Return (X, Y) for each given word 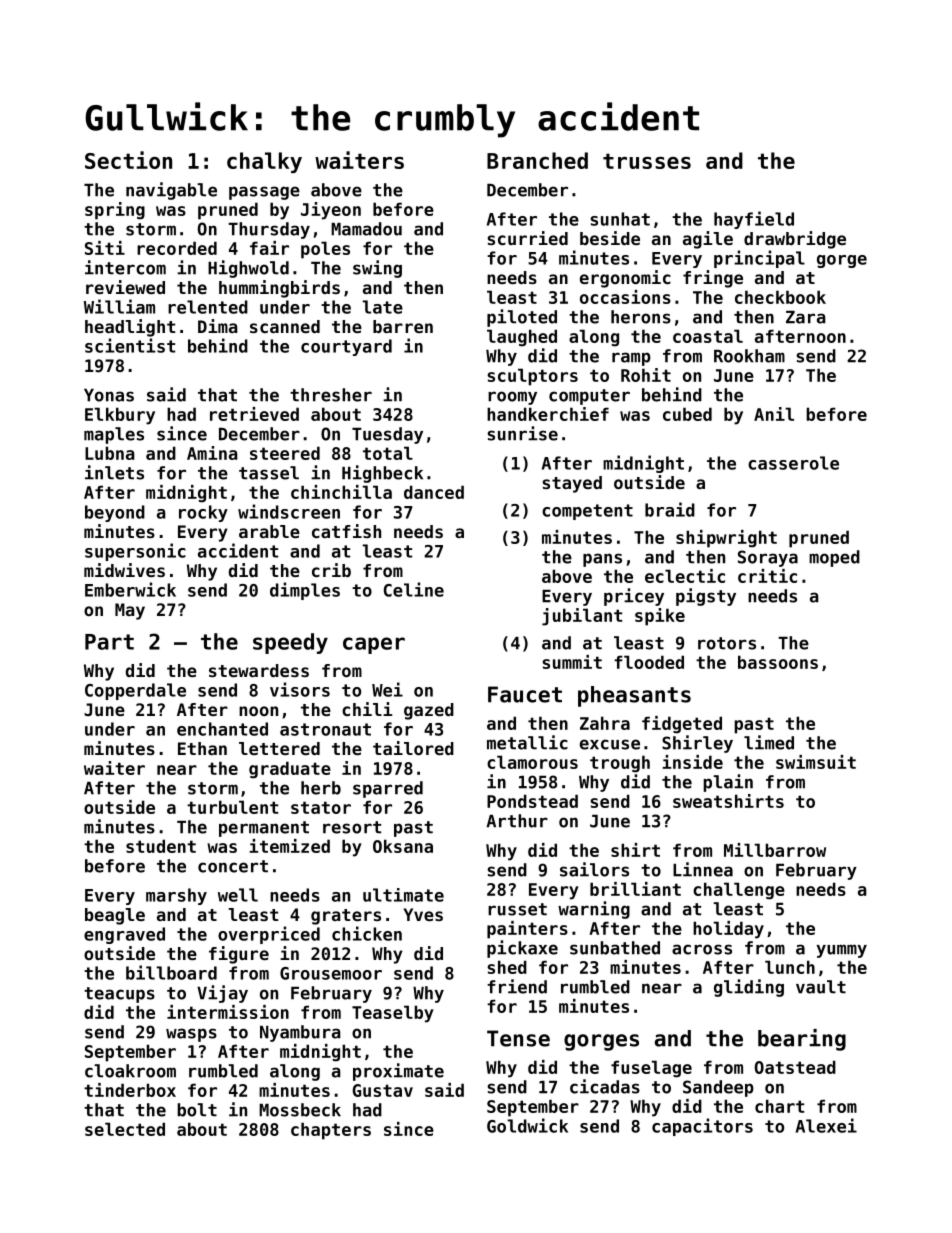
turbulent (232, 807)
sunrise (522, 433)
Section (128, 160)
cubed (687, 414)
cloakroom (130, 1071)
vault (821, 987)
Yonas (109, 395)
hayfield (754, 220)
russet (517, 909)
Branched (537, 160)
